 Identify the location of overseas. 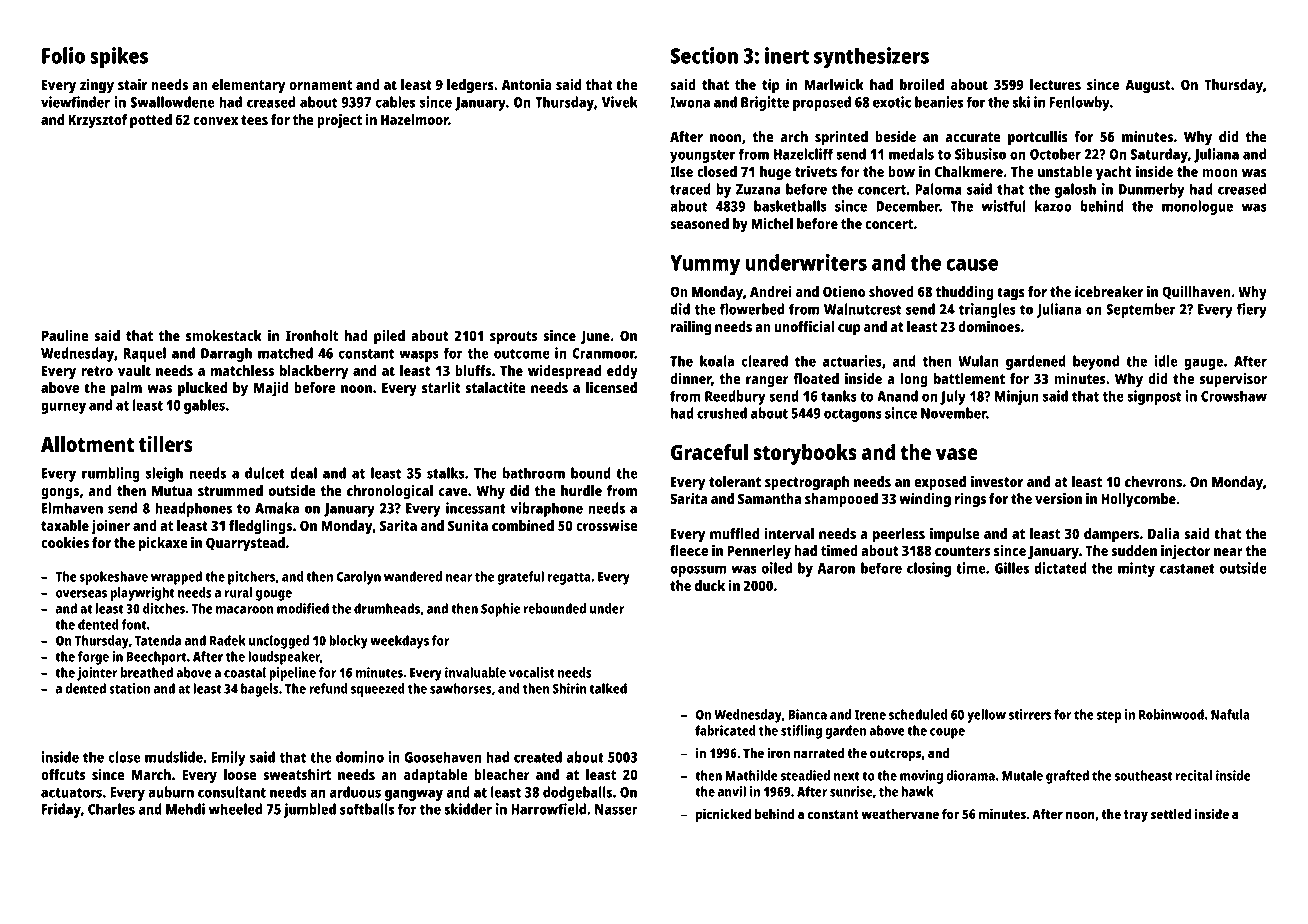
(81, 594).
